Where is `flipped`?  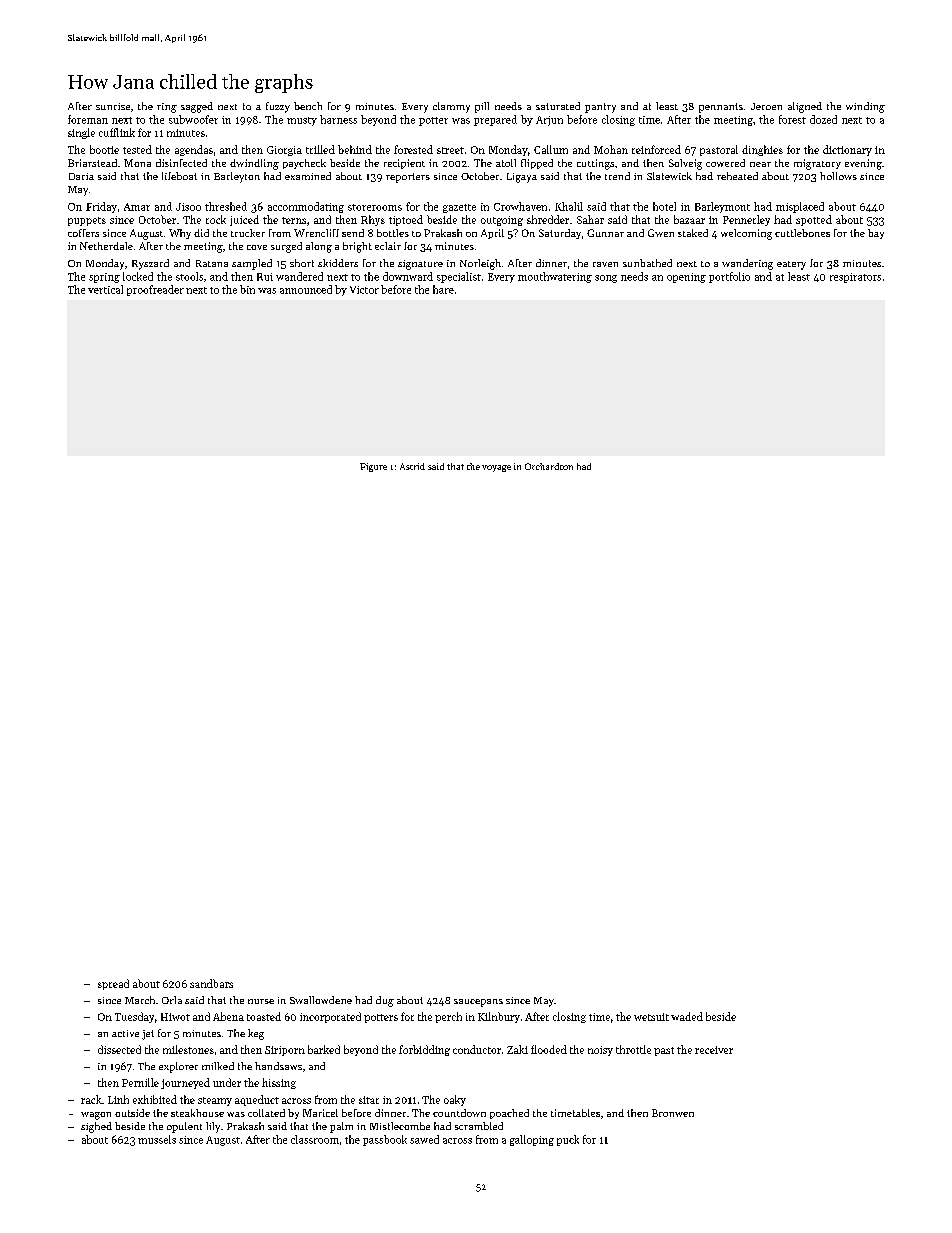 flipped is located at coordinates (537, 164).
